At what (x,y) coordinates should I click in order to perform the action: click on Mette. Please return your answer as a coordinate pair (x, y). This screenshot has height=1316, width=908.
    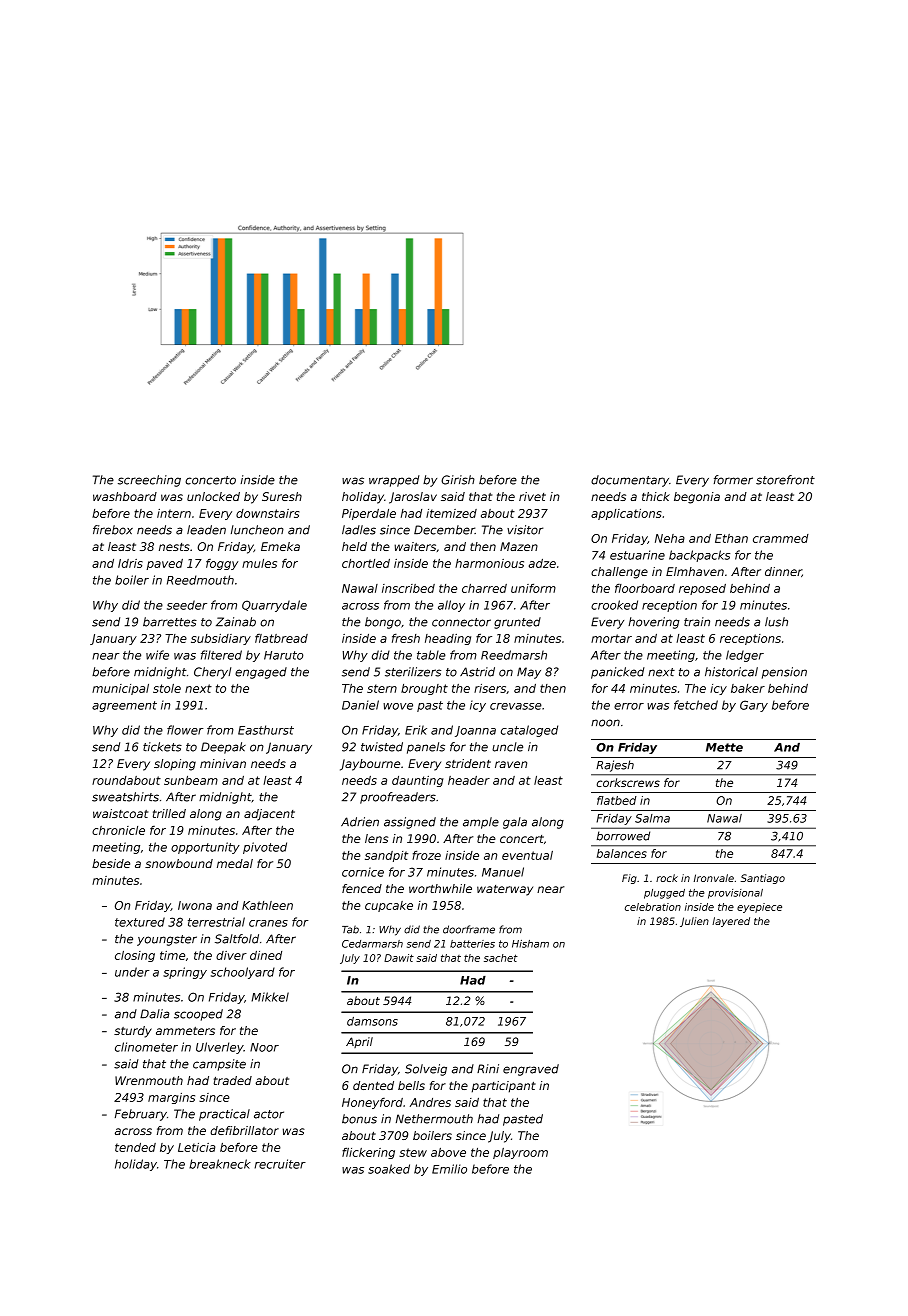
    Looking at the image, I should click on (724, 747).
